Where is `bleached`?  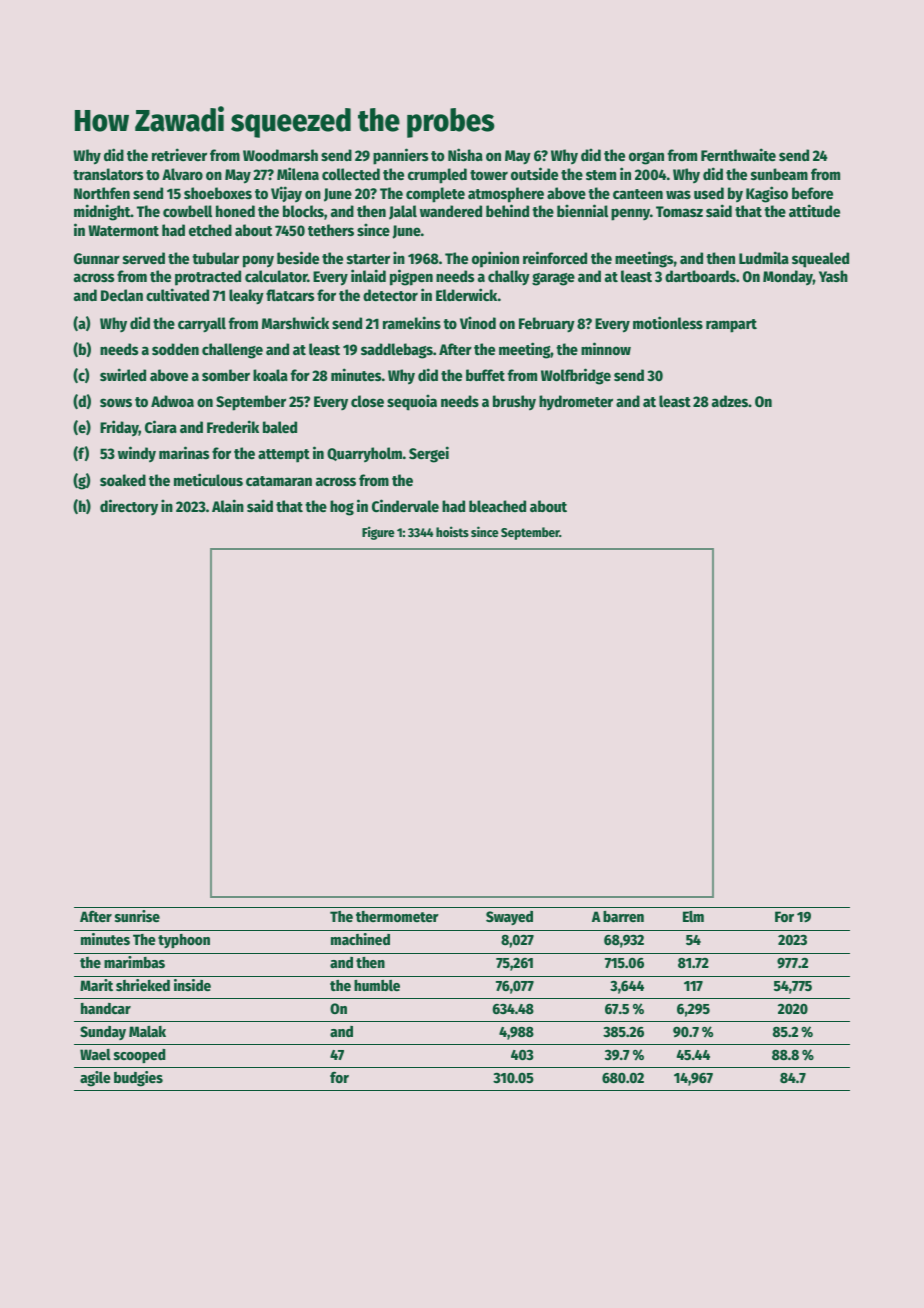 bleached is located at coordinates (497, 506).
